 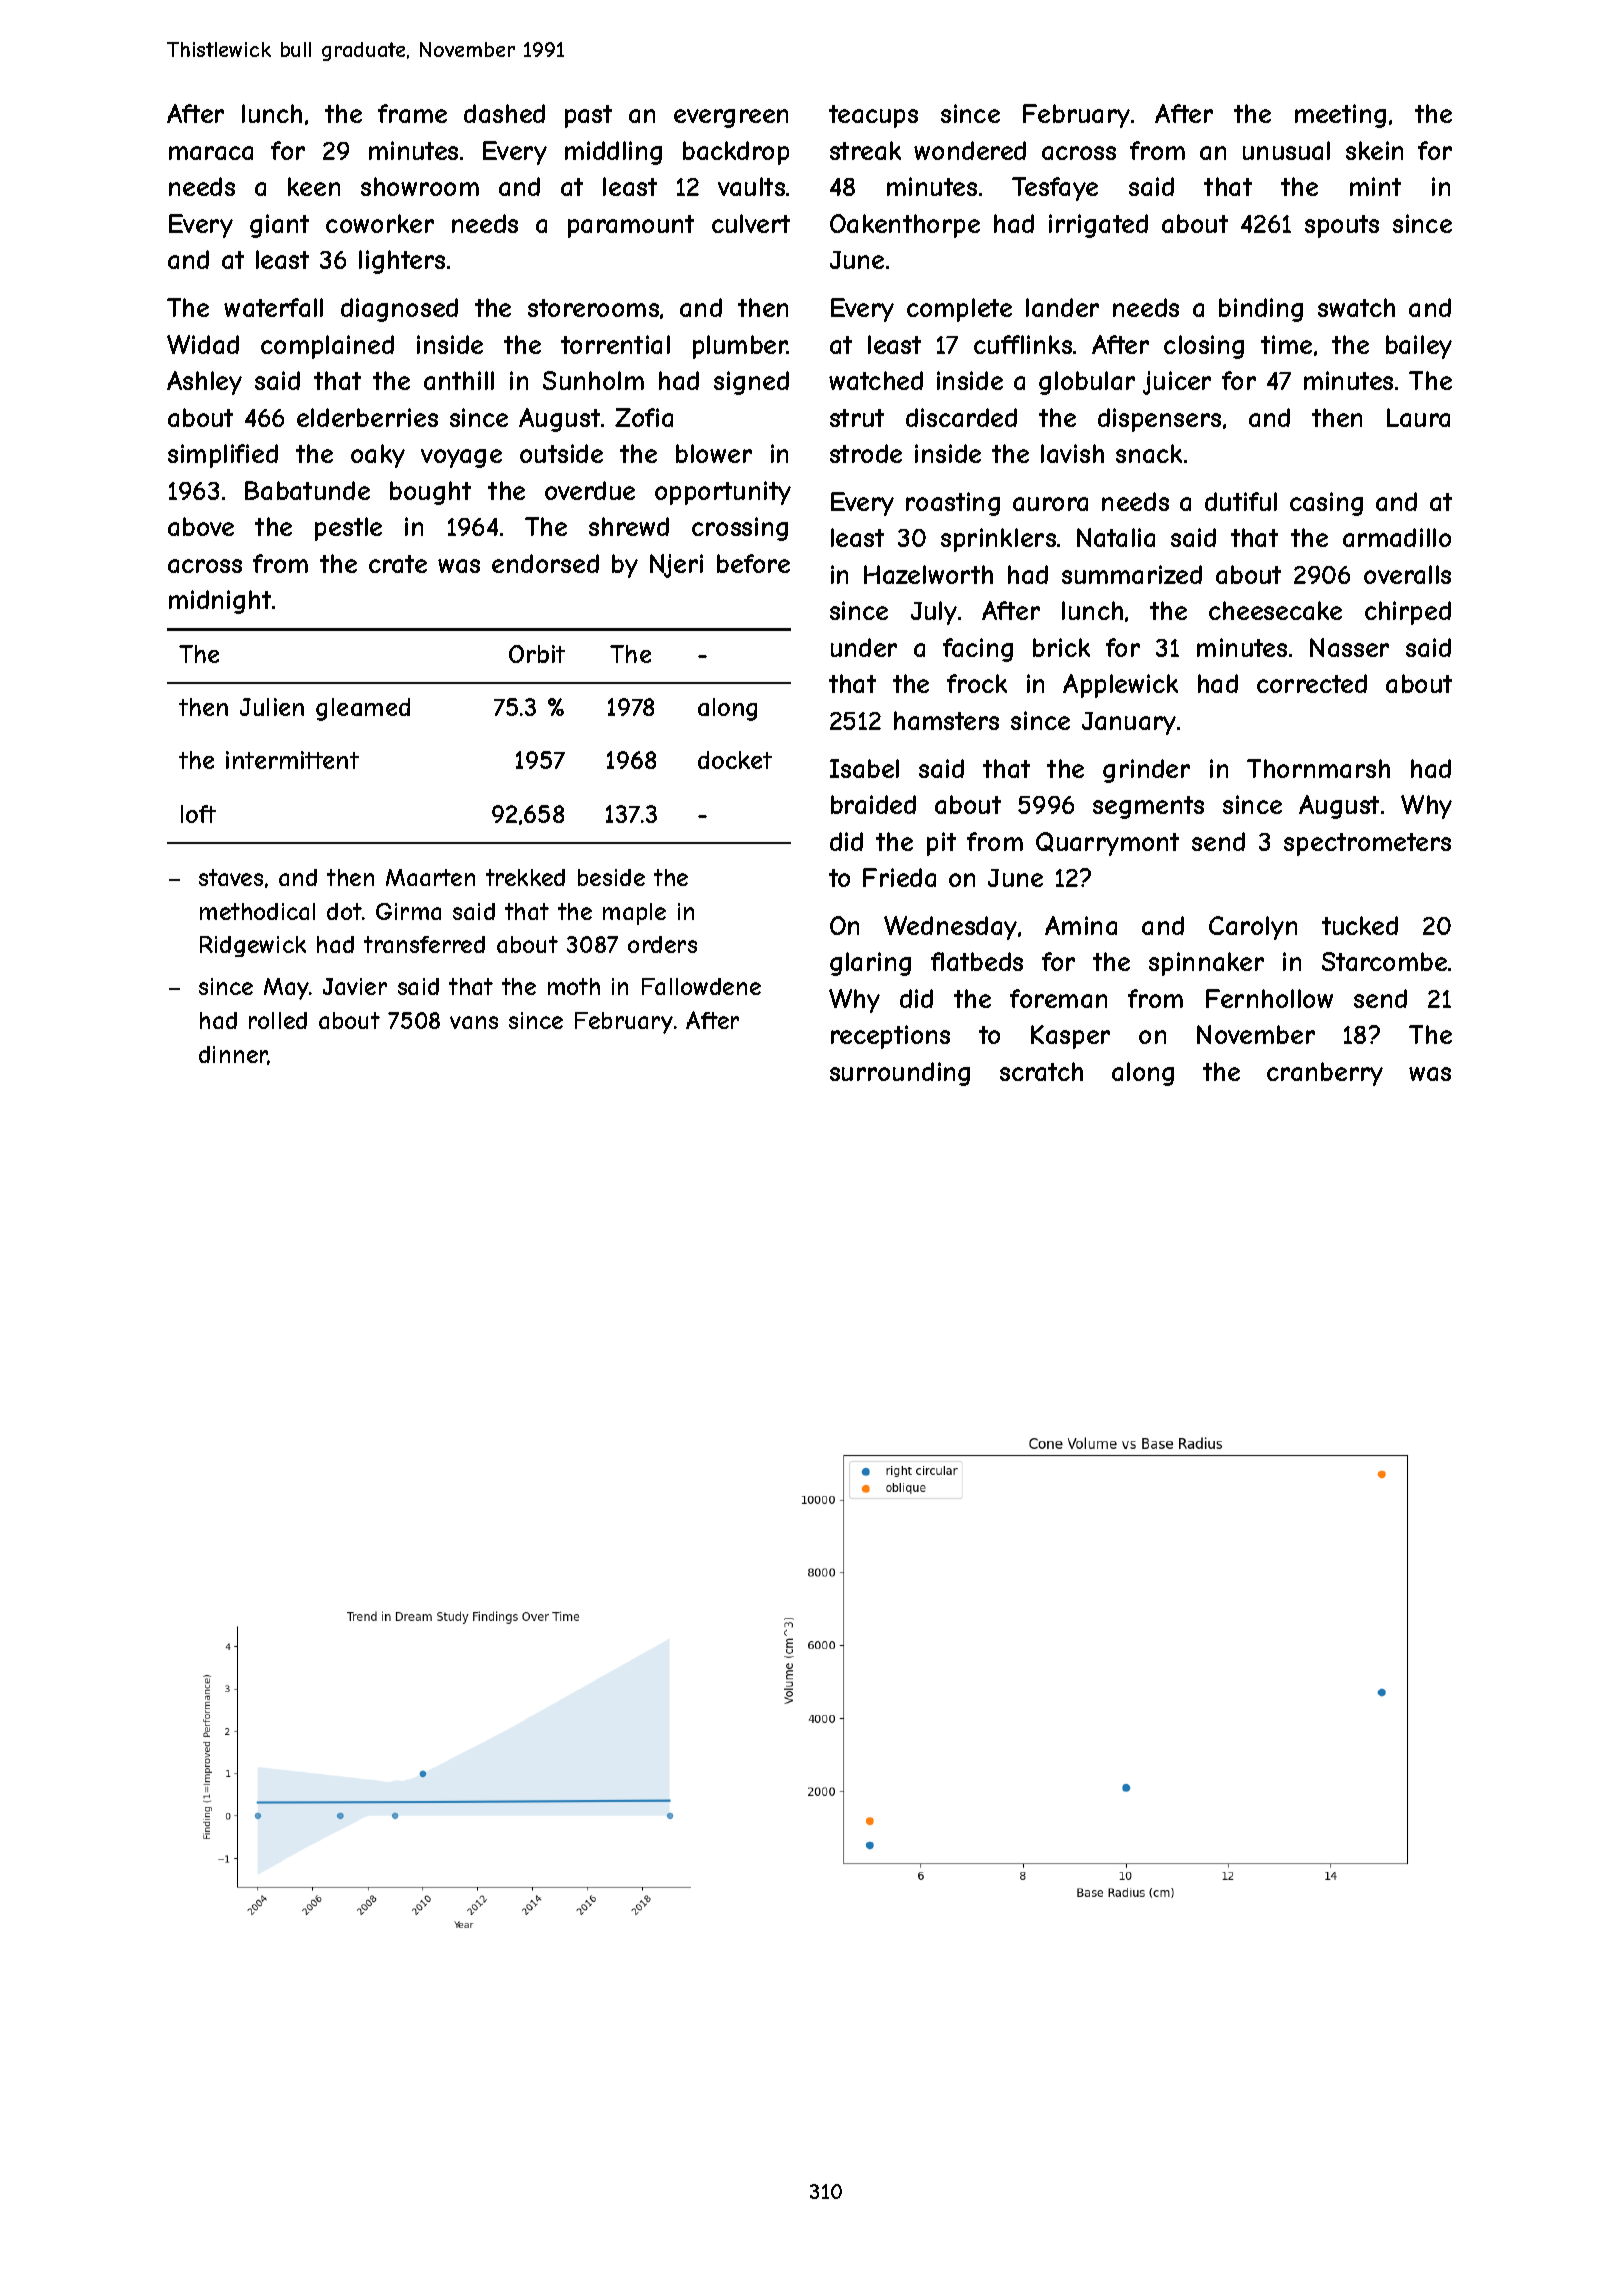 I want to click on complete, so click(x=959, y=310).
